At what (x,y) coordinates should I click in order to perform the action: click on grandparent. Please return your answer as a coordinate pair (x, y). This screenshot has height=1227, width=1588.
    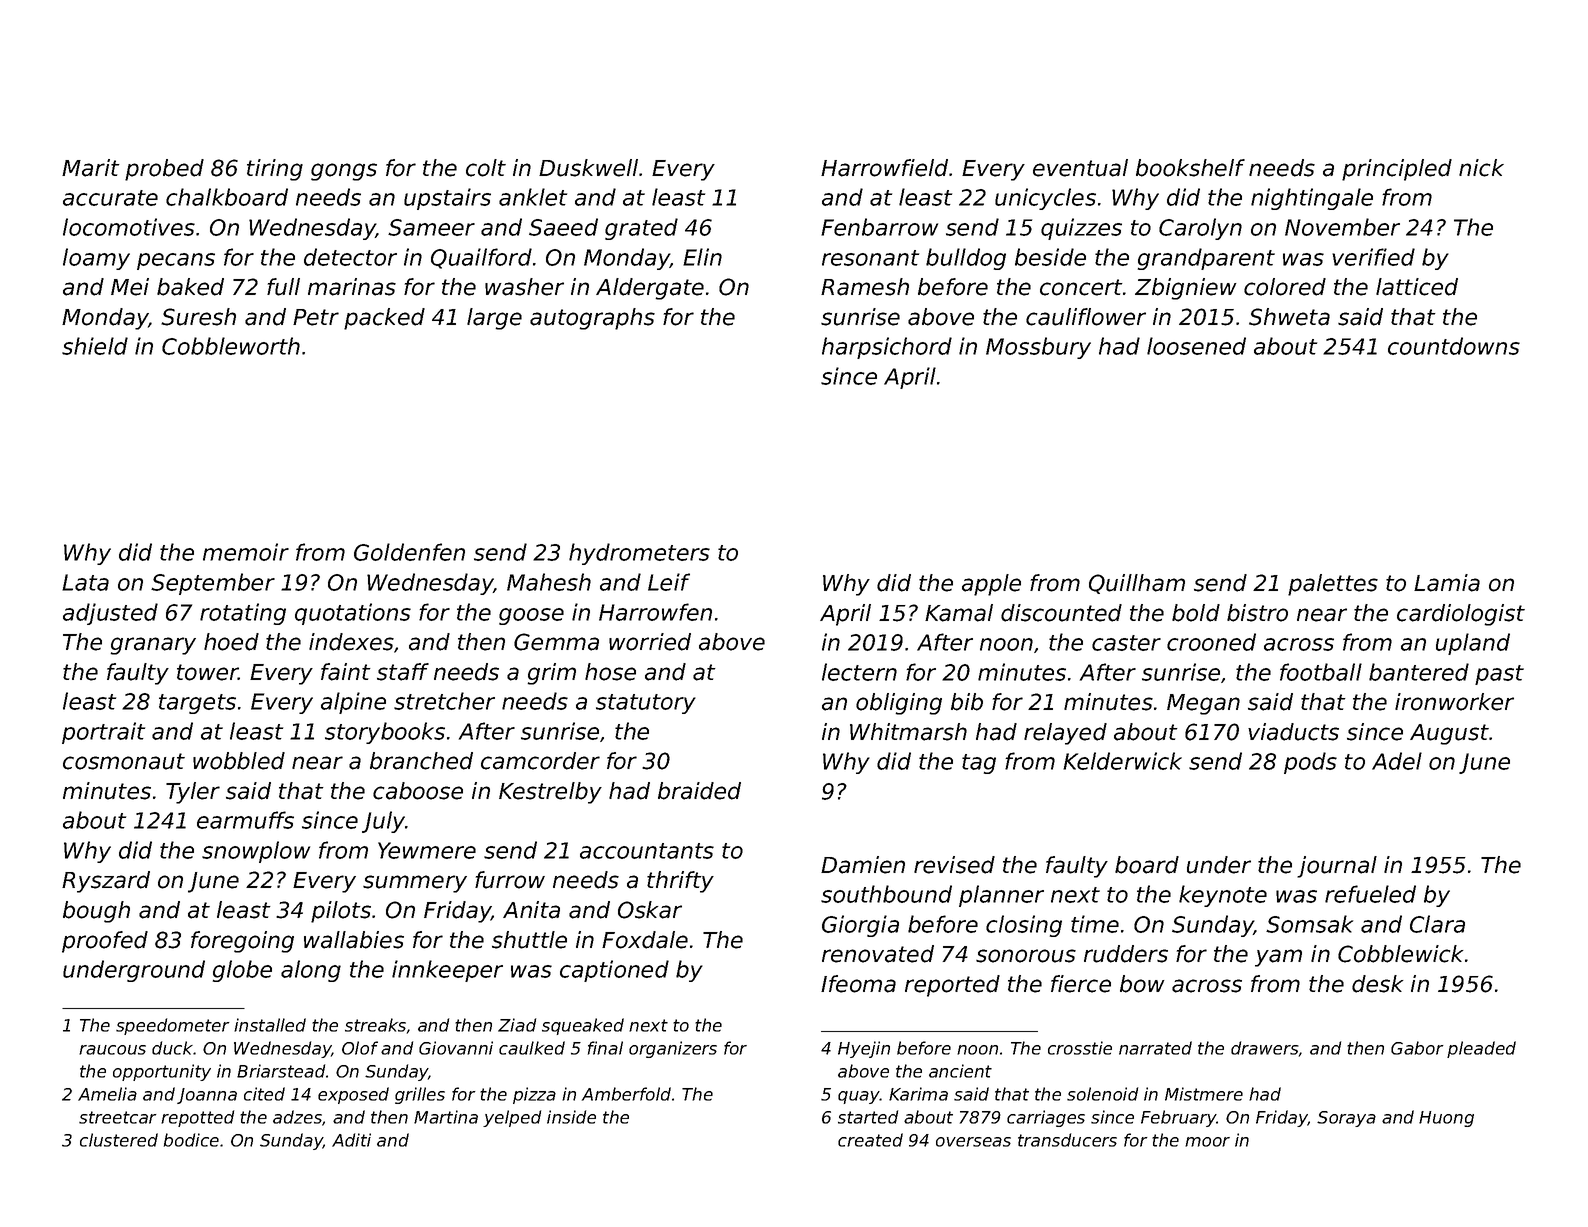
    Looking at the image, I should click on (1206, 259).
